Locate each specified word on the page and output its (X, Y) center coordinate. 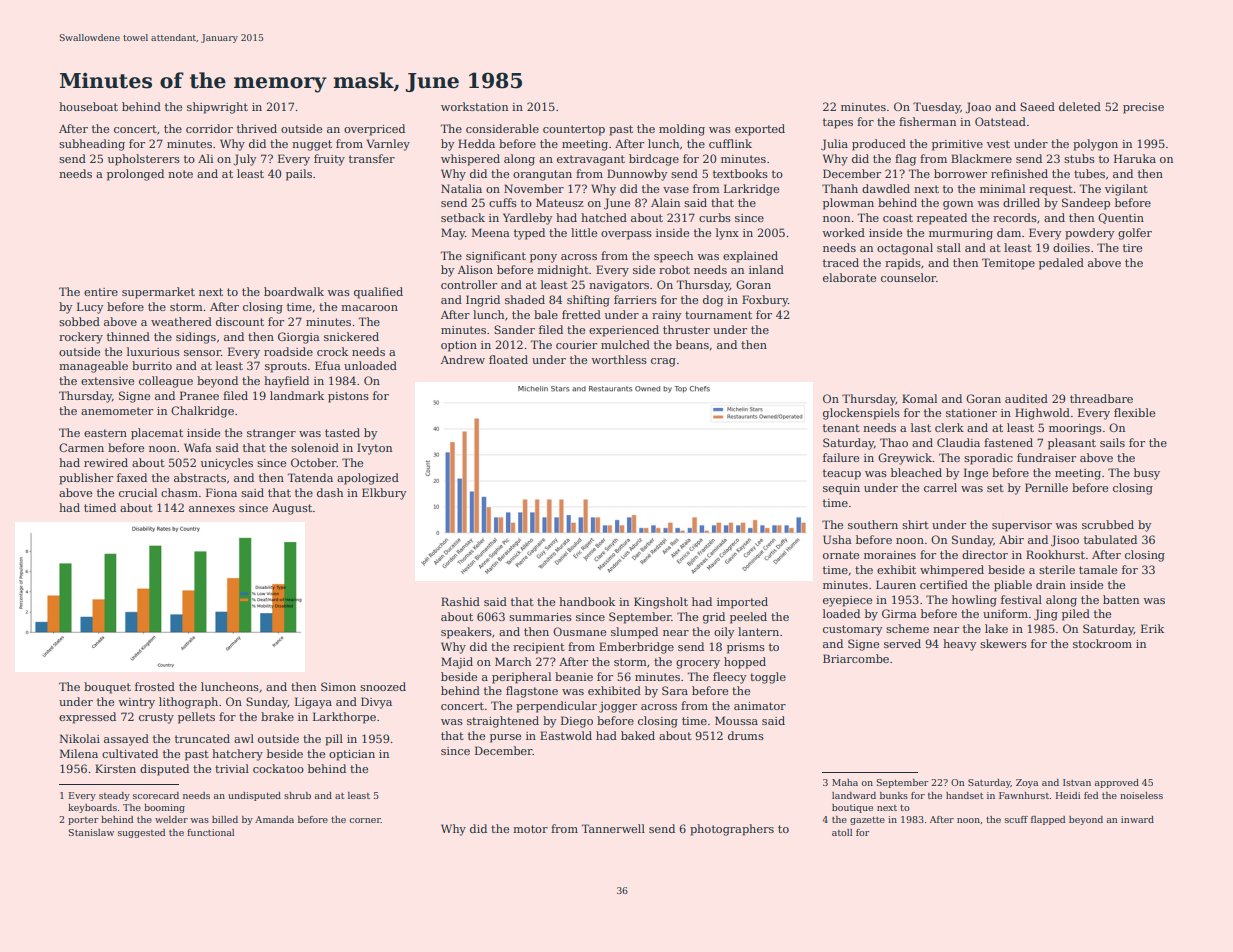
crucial (138, 492)
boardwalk (294, 291)
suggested (141, 833)
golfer (1135, 234)
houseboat (88, 106)
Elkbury (384, 494)
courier (576, 345)
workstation (474, 106)
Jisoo (1065, 541)
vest (998, 144)
